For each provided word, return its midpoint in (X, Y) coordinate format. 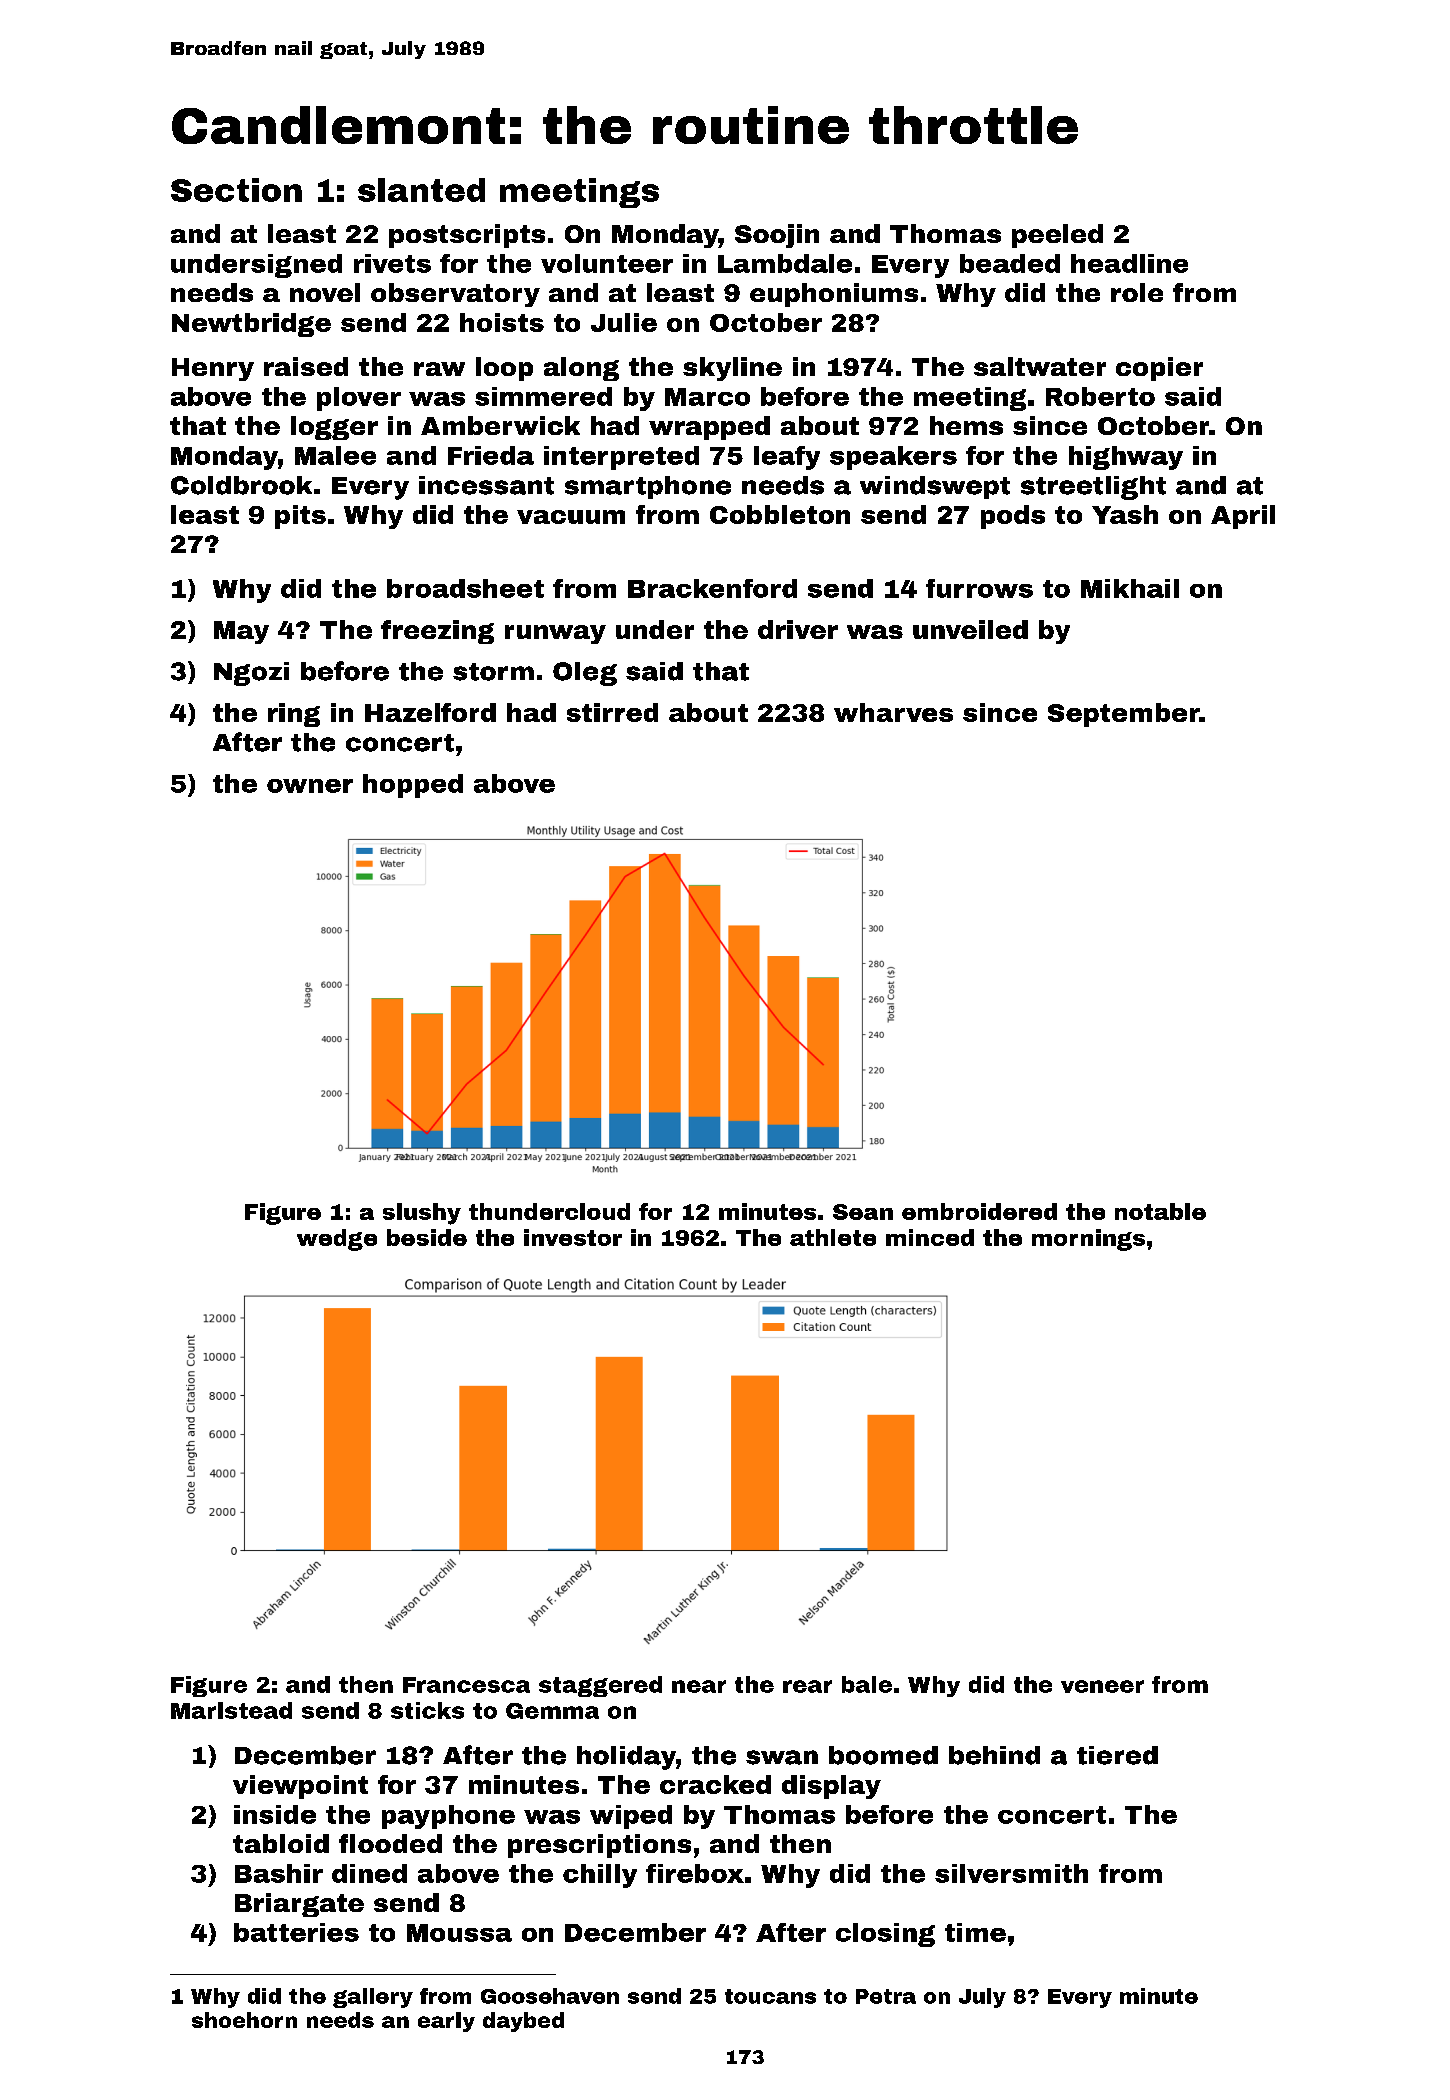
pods (1013, 517)
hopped (413, 786)
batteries (296, 1932)
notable (1160, 1211)
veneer (1102, 1686)
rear (807, 1686)
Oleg (585, 674)
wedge (337, 1240)
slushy (422, 1214)
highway (1126, 458)
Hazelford (430, 712)
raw (439, 369)
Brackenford (712, 588)
